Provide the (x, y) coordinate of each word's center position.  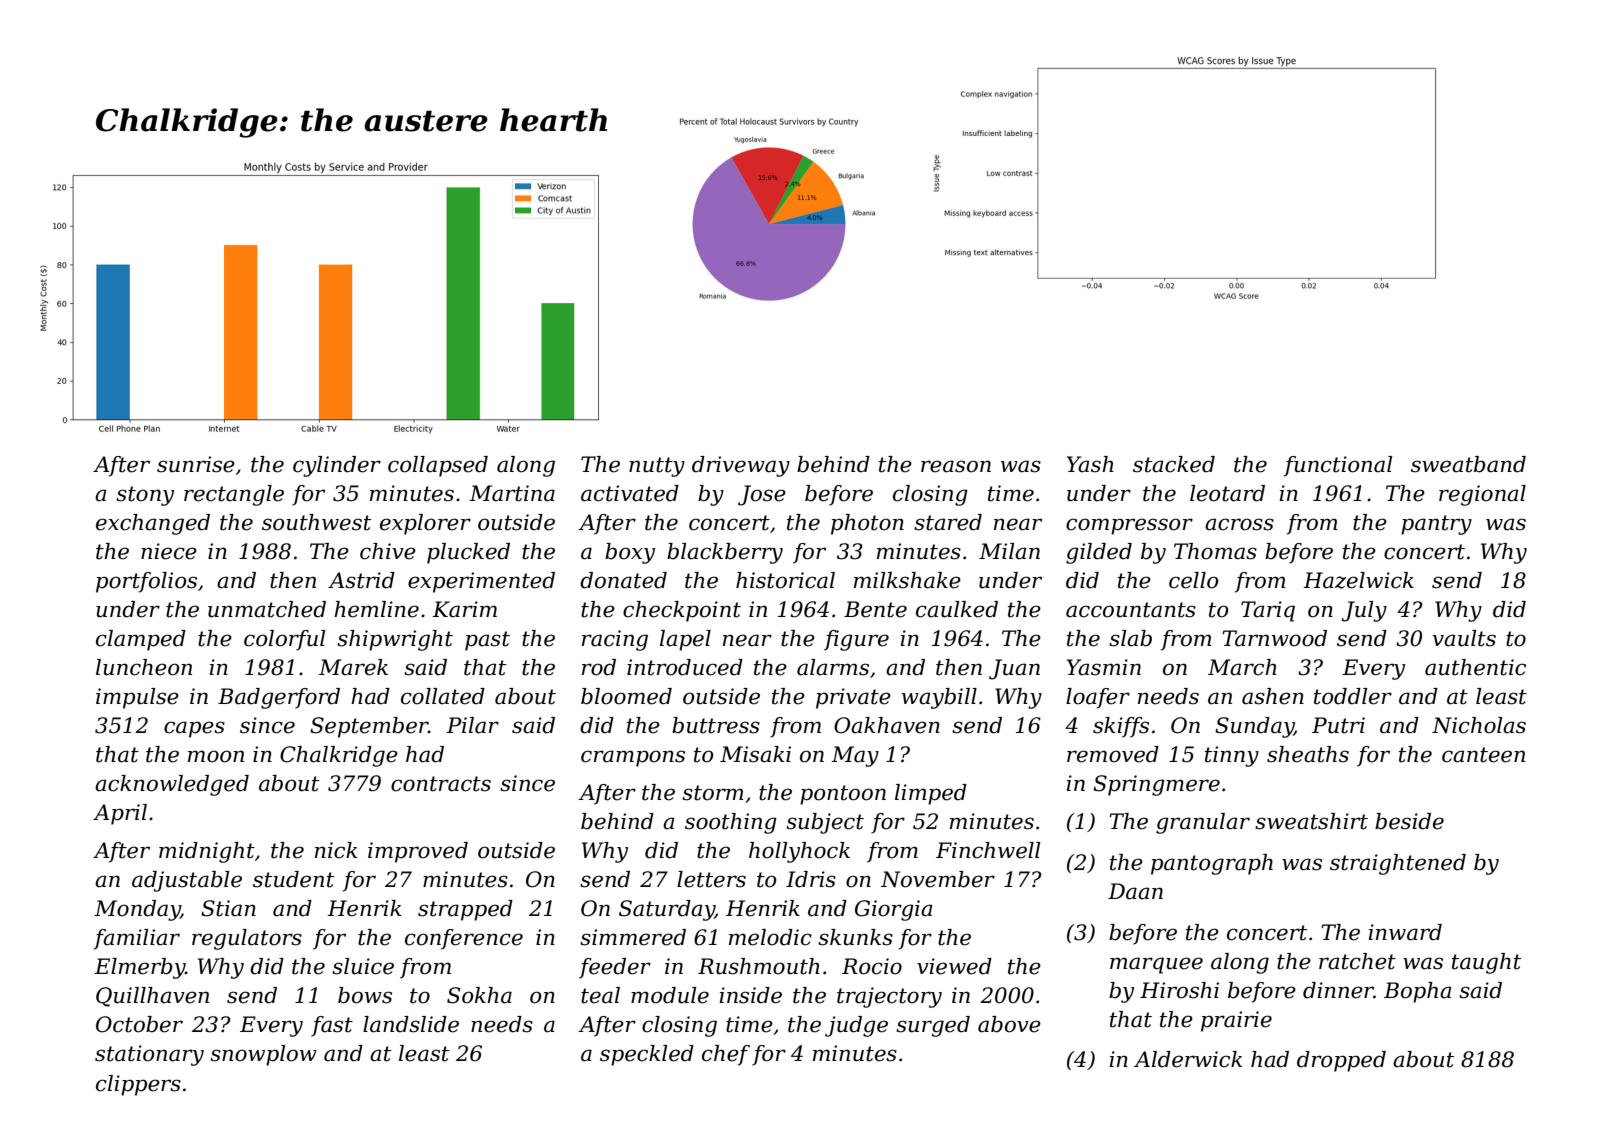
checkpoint (682, 611)
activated (630, 493)
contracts (441, 784)
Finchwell (988, 850)
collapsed (438, 466)
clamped (141, 640)
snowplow (263, 1055)
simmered (633, 937)
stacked (1174, 464)
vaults (1464, 638)
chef (726, 1055)
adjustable (187, 881)
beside (1409, 821)
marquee (1156, 965)
